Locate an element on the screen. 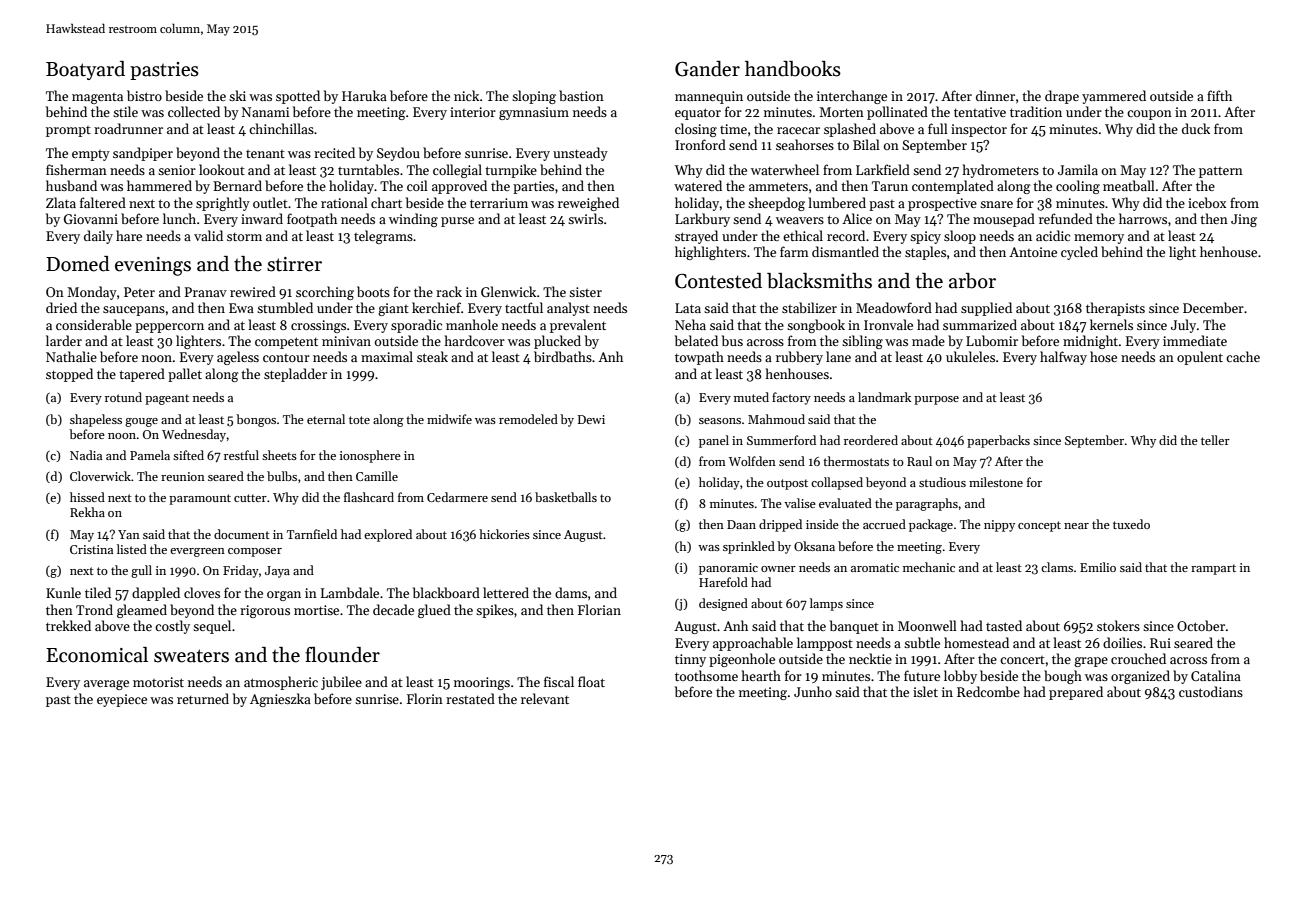 The width and height of the screenshot is (1308, 924). Ironford is located at coordinates (700, 144).
